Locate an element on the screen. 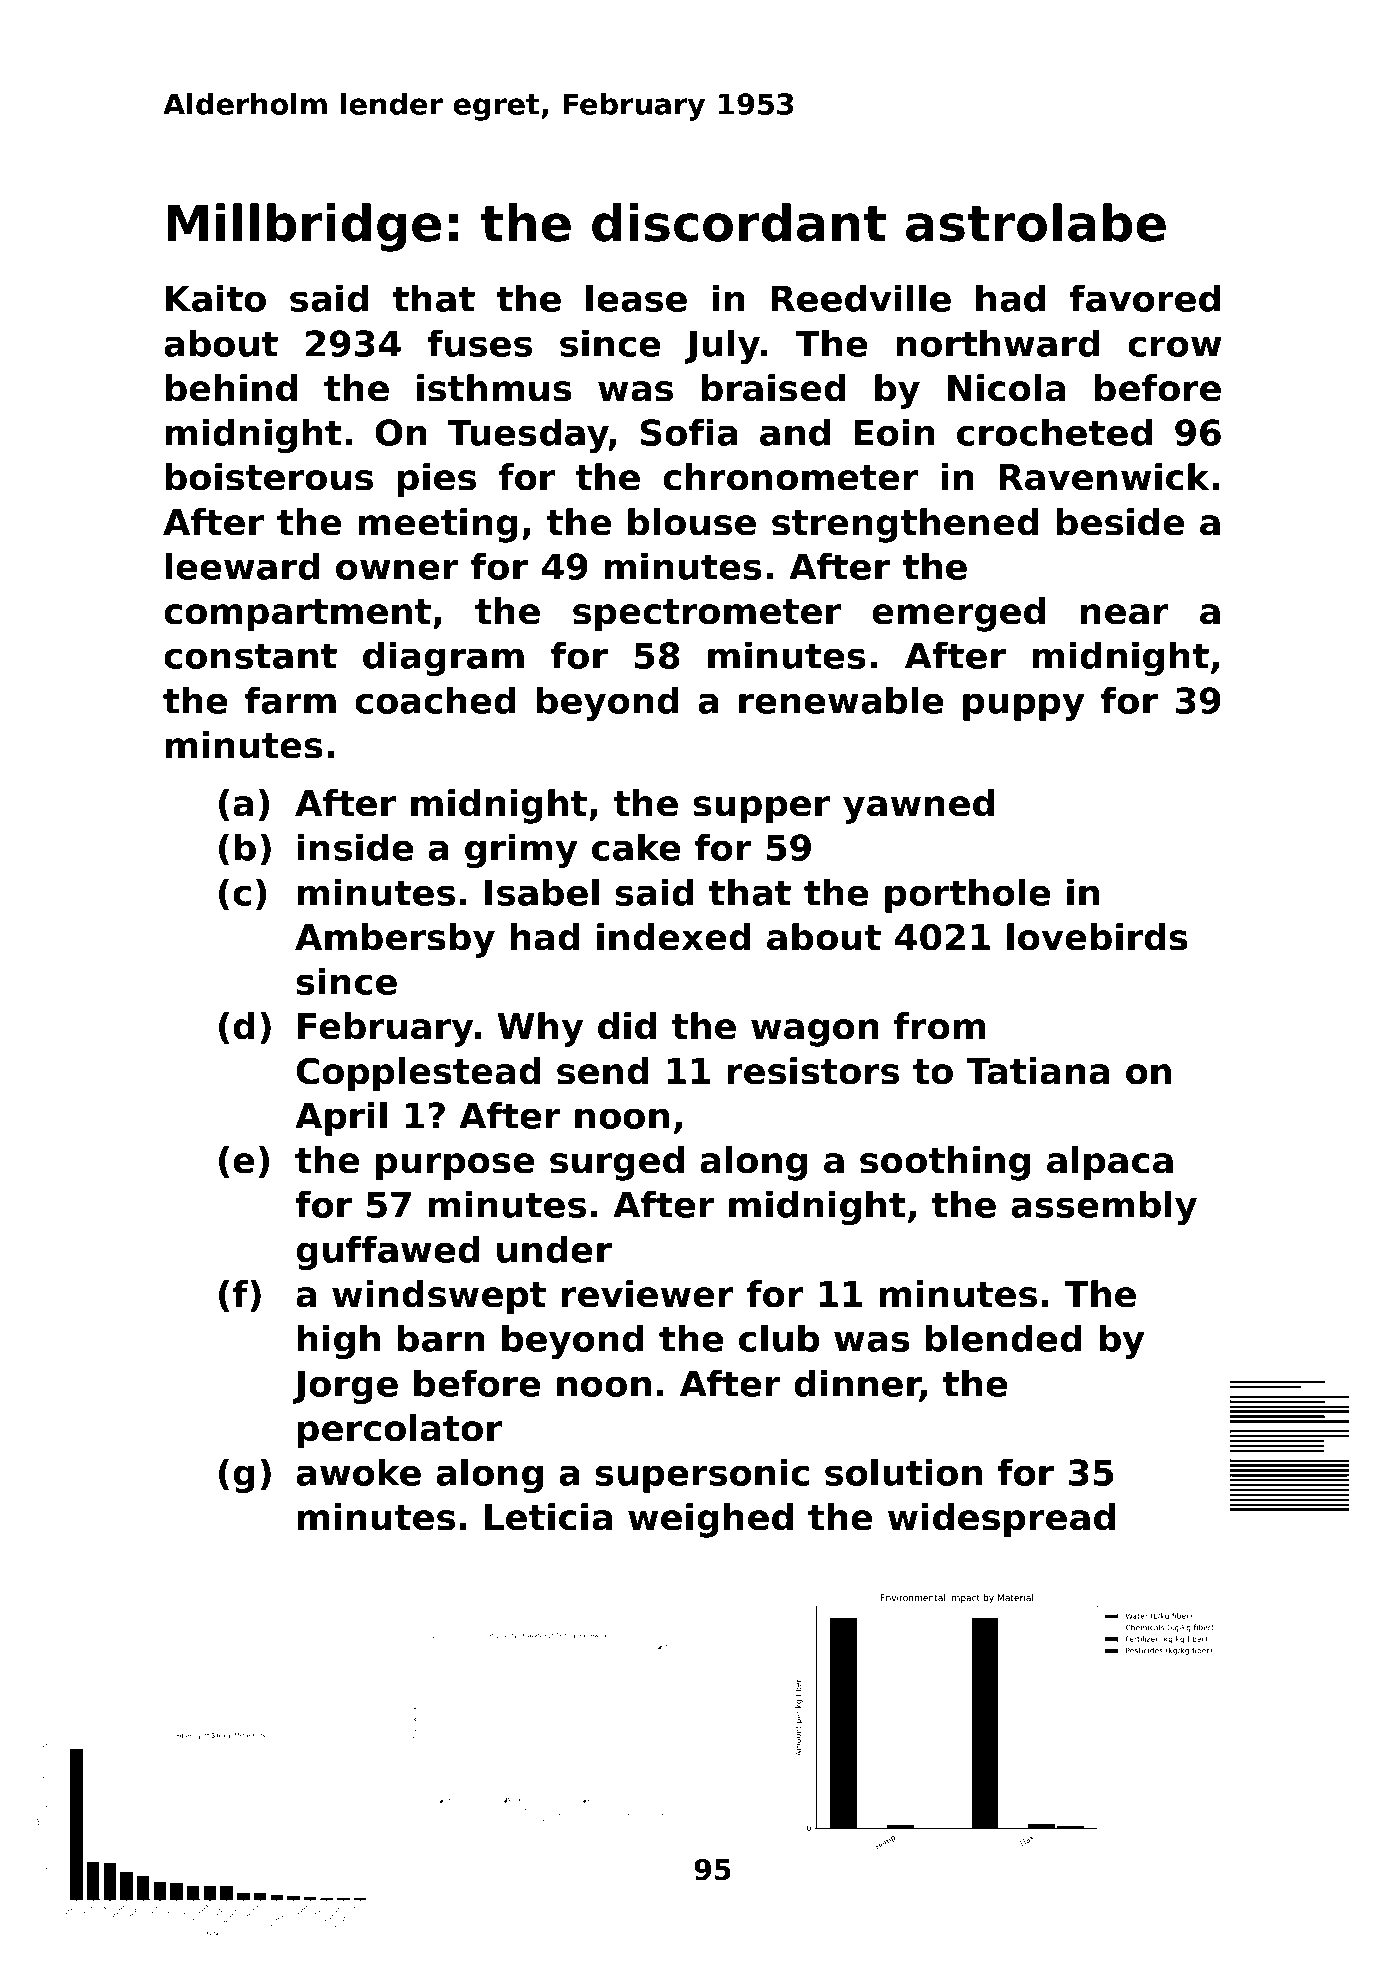 The image size is (1386, 1969). strengthened is located at coordinates (905, 525).
